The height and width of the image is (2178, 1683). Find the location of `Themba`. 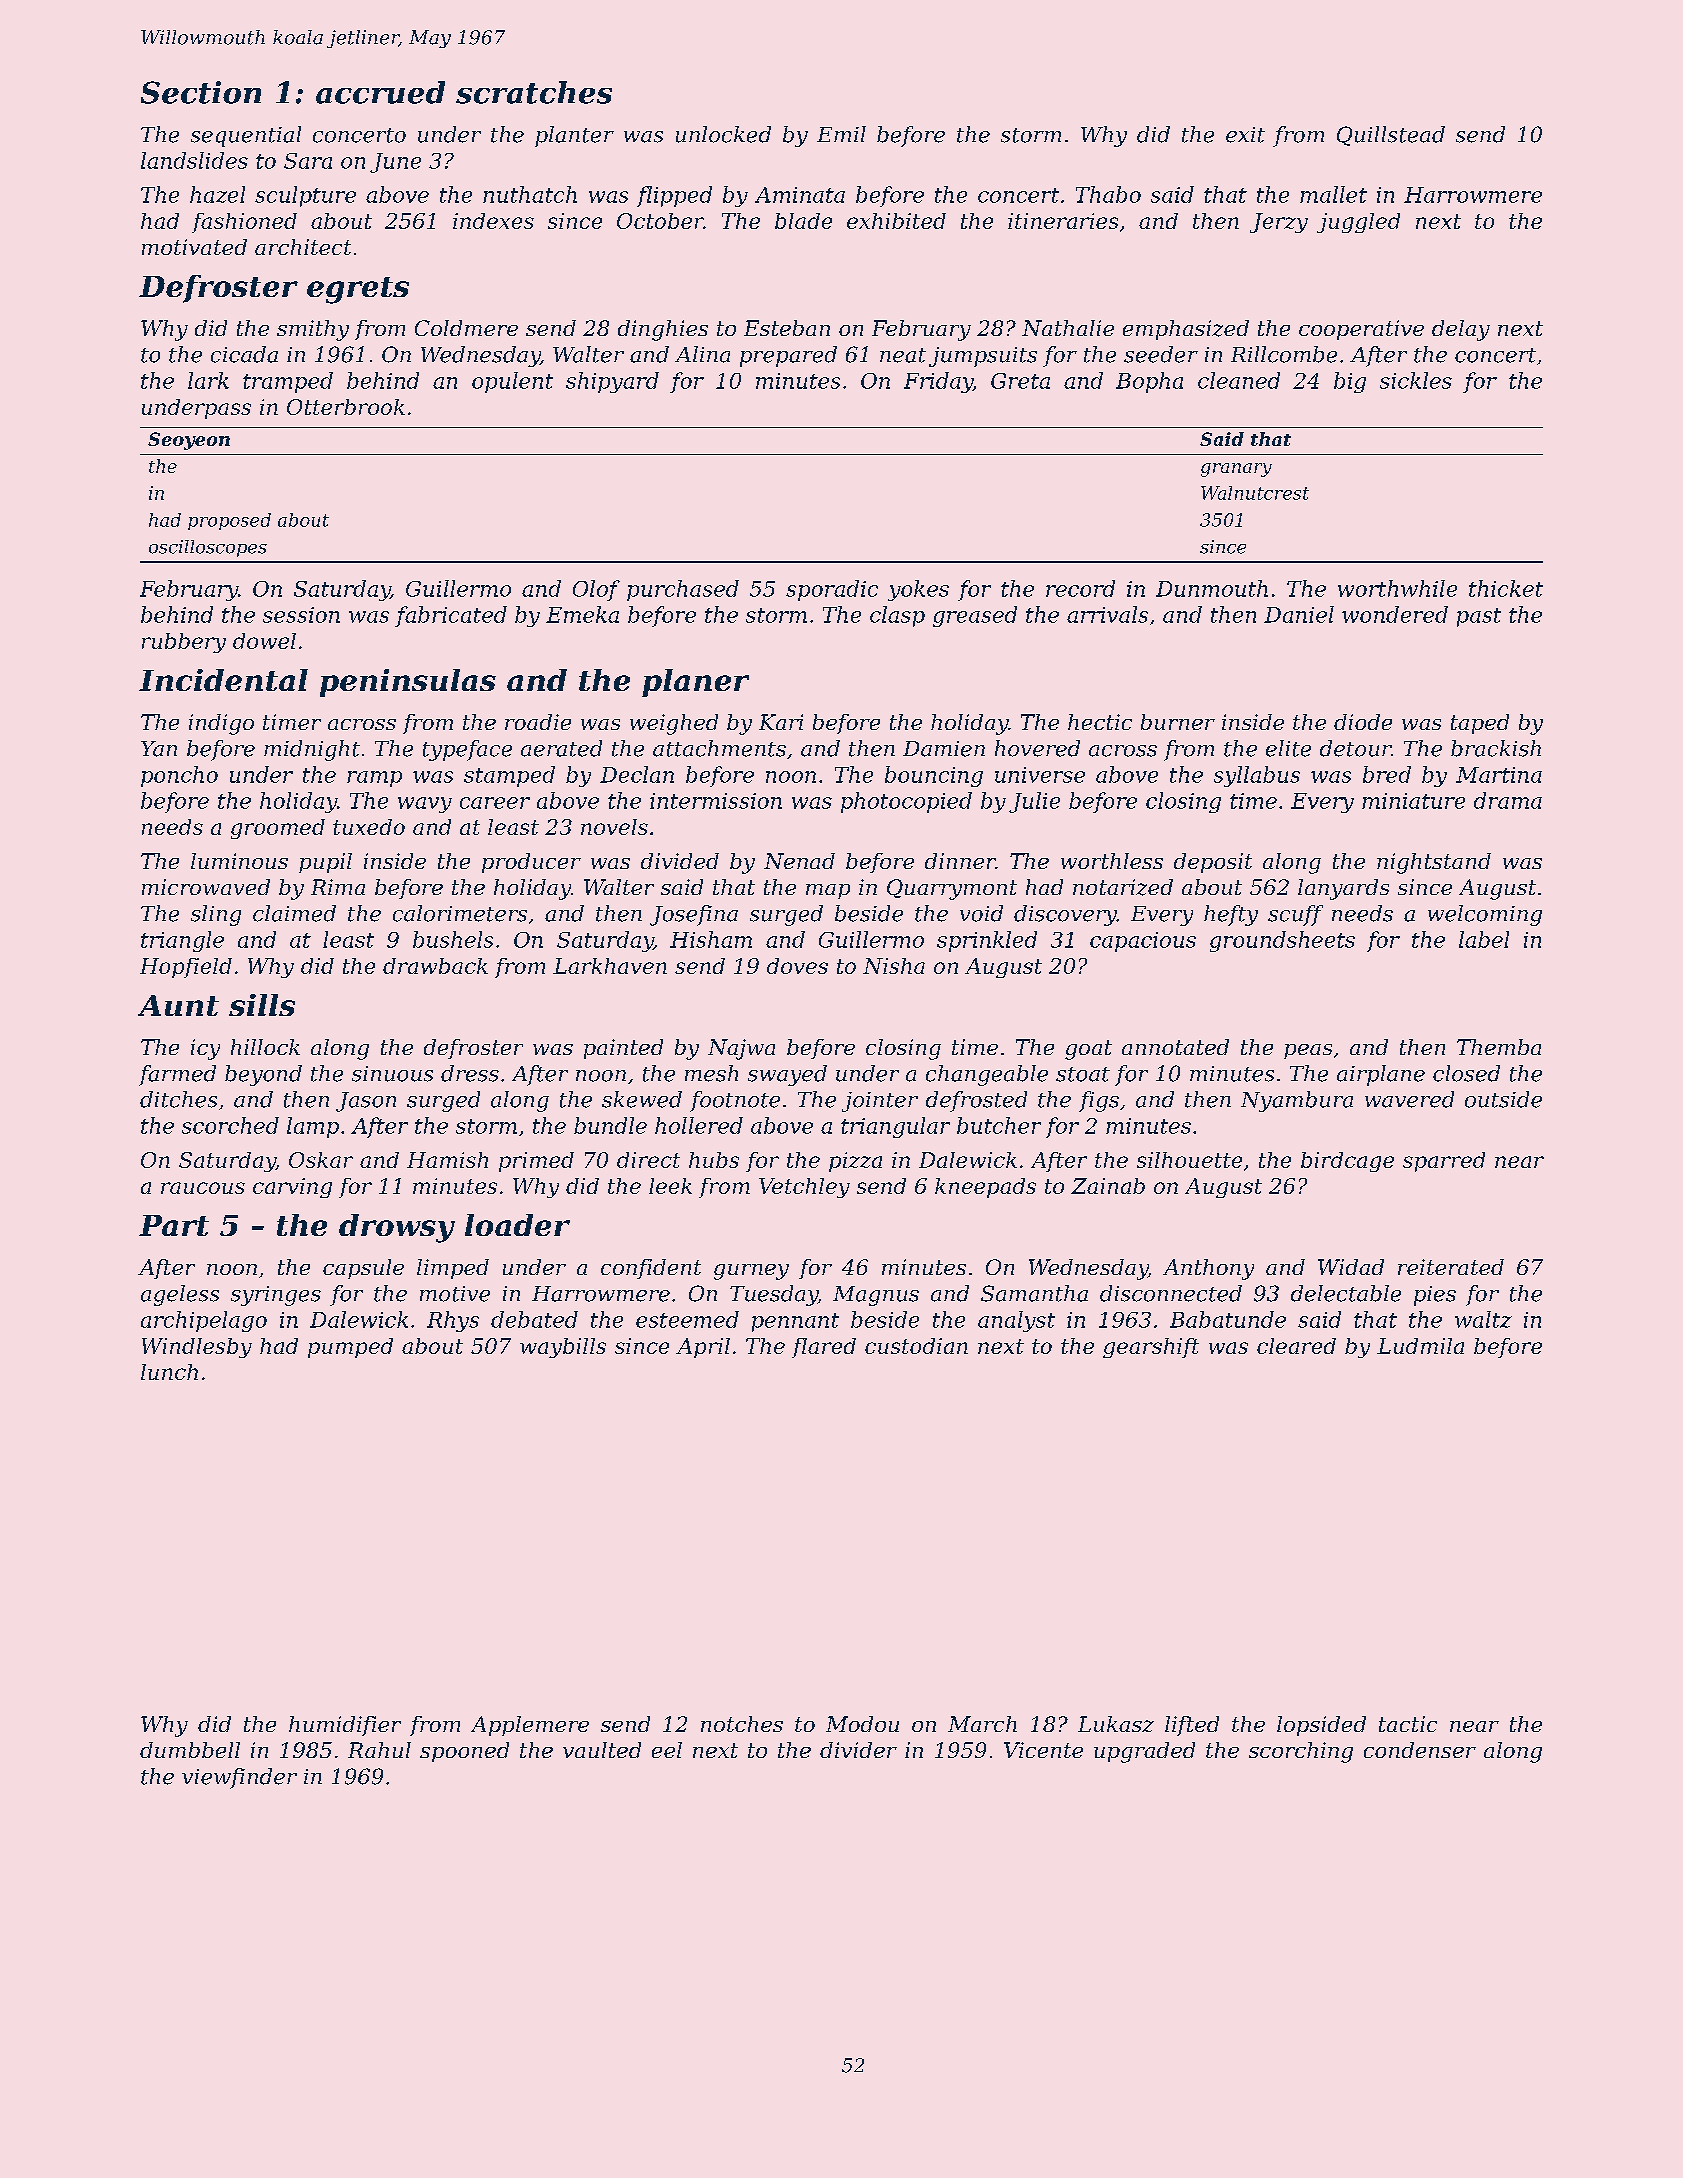

Themba is located at coordinates (1499, 1047).
